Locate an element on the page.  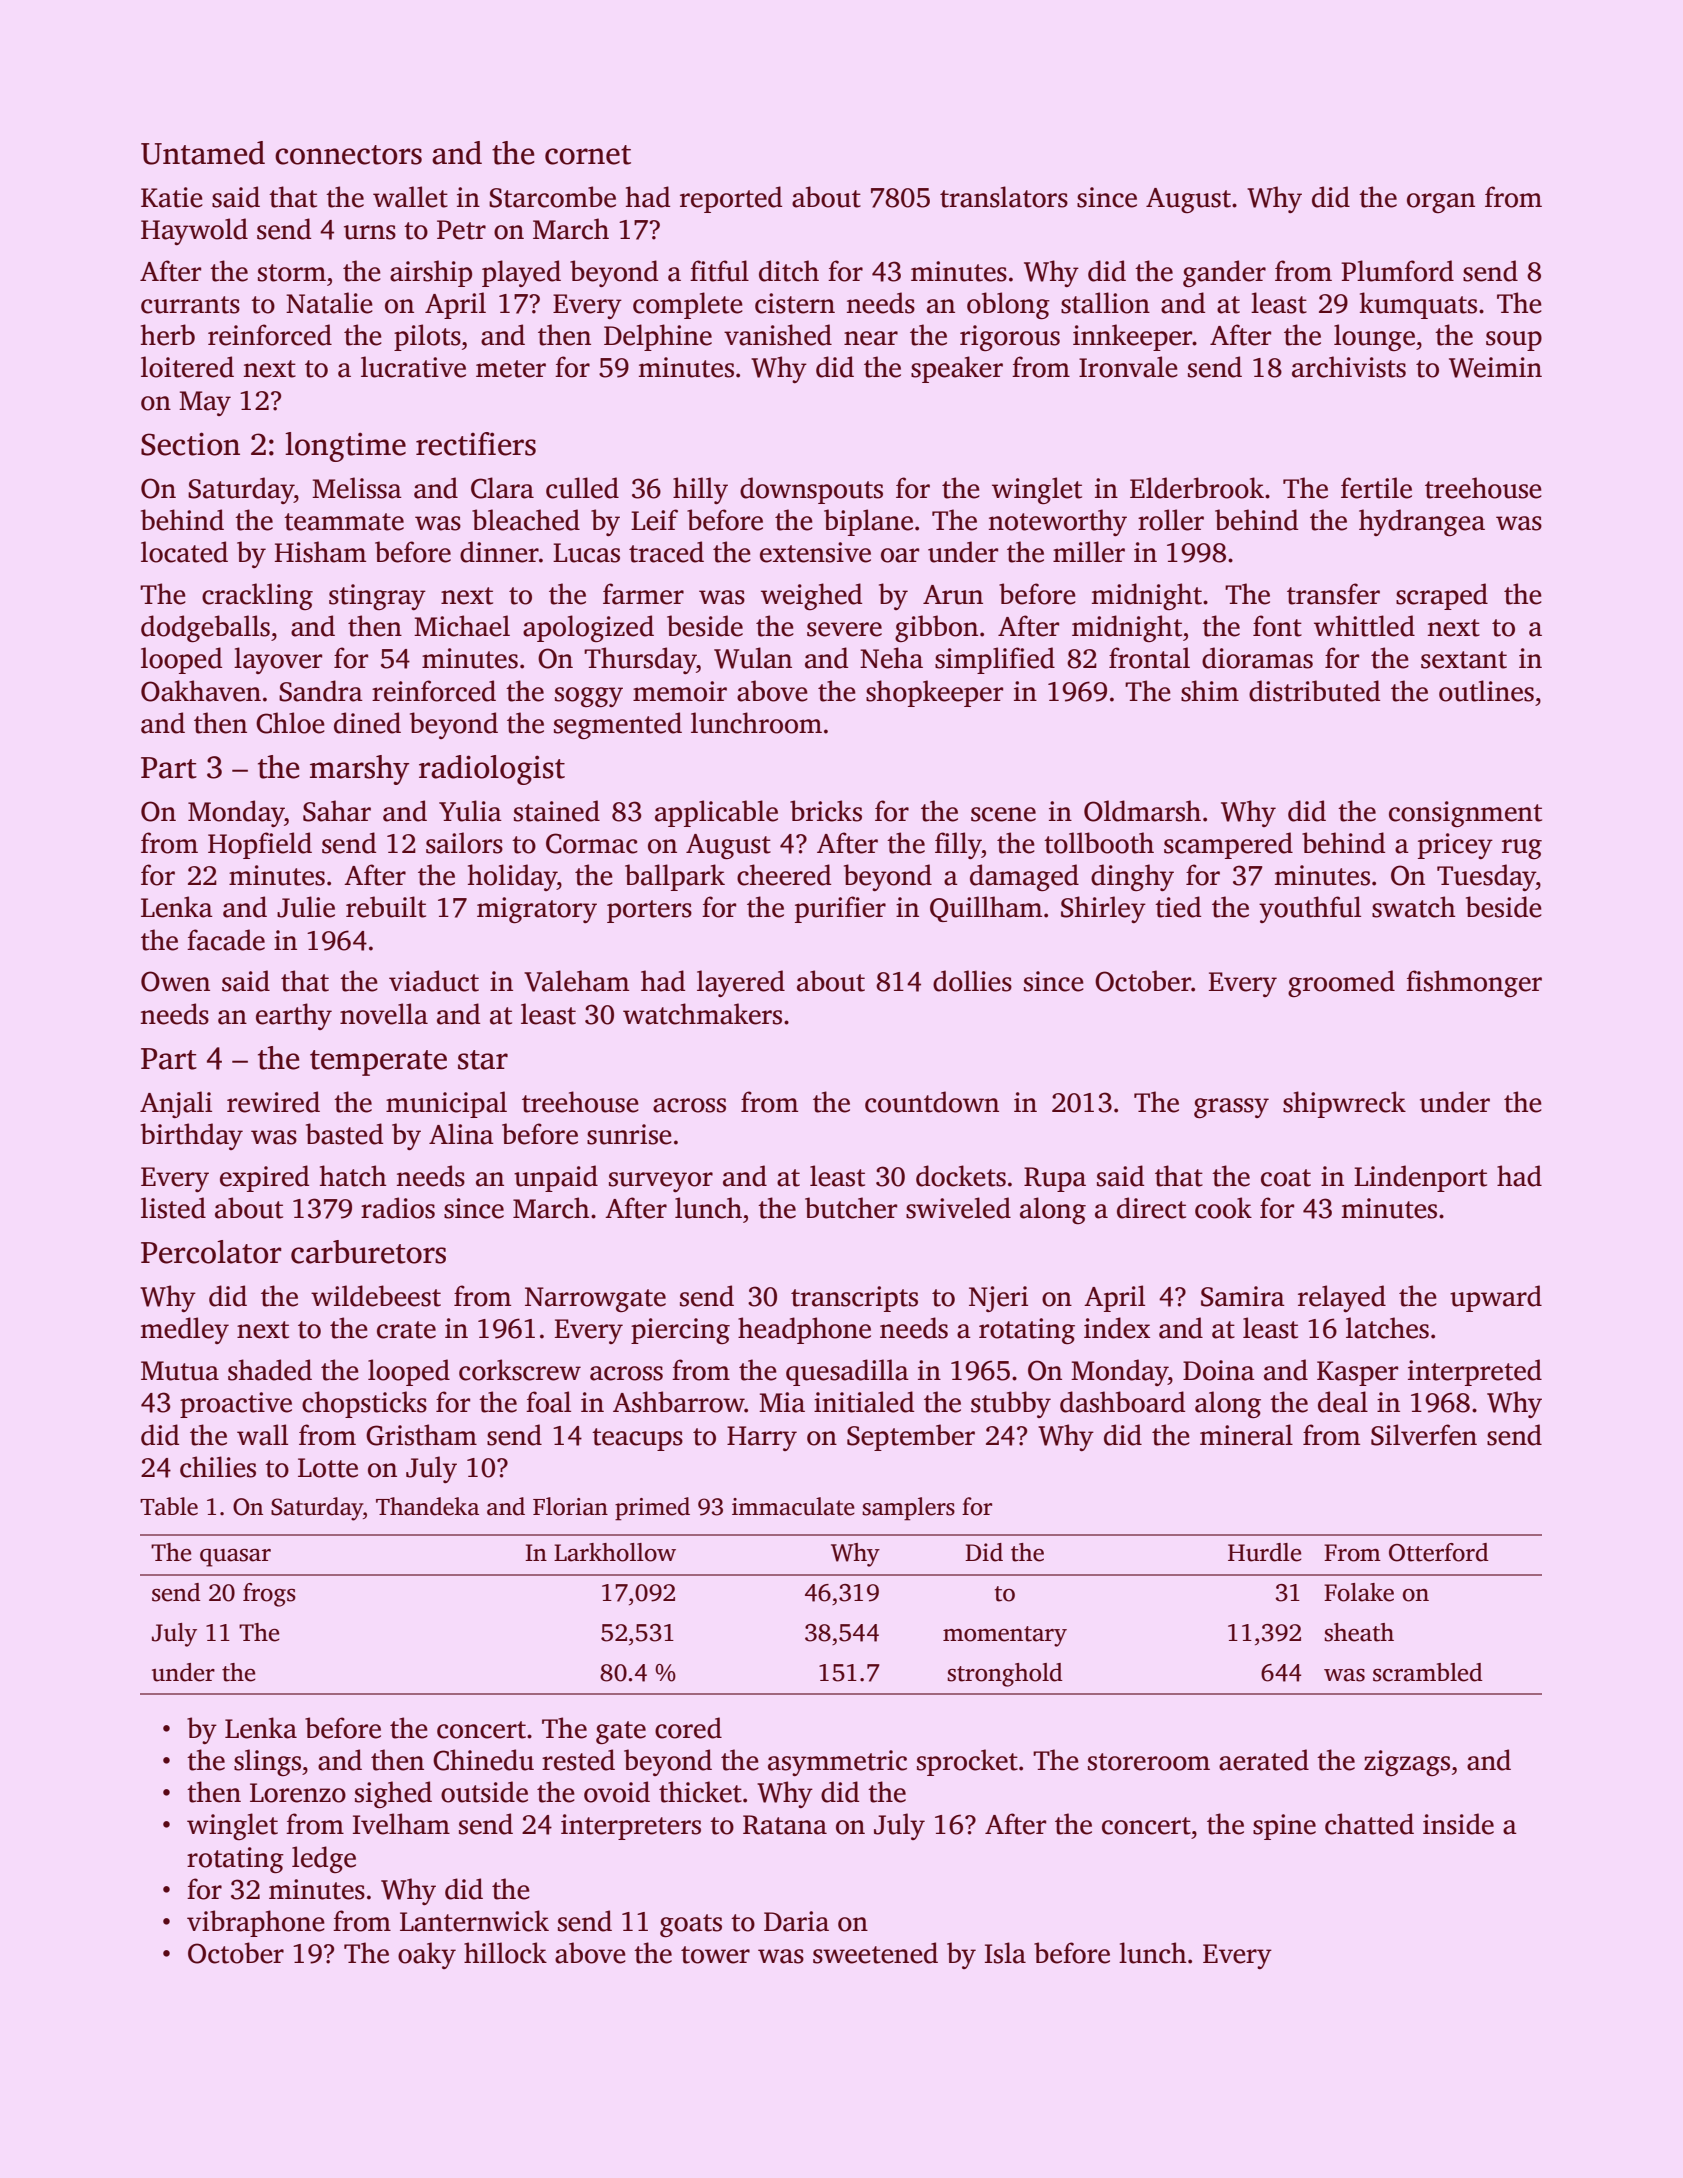
asymmetric is located at coordinates (837, 1763).
